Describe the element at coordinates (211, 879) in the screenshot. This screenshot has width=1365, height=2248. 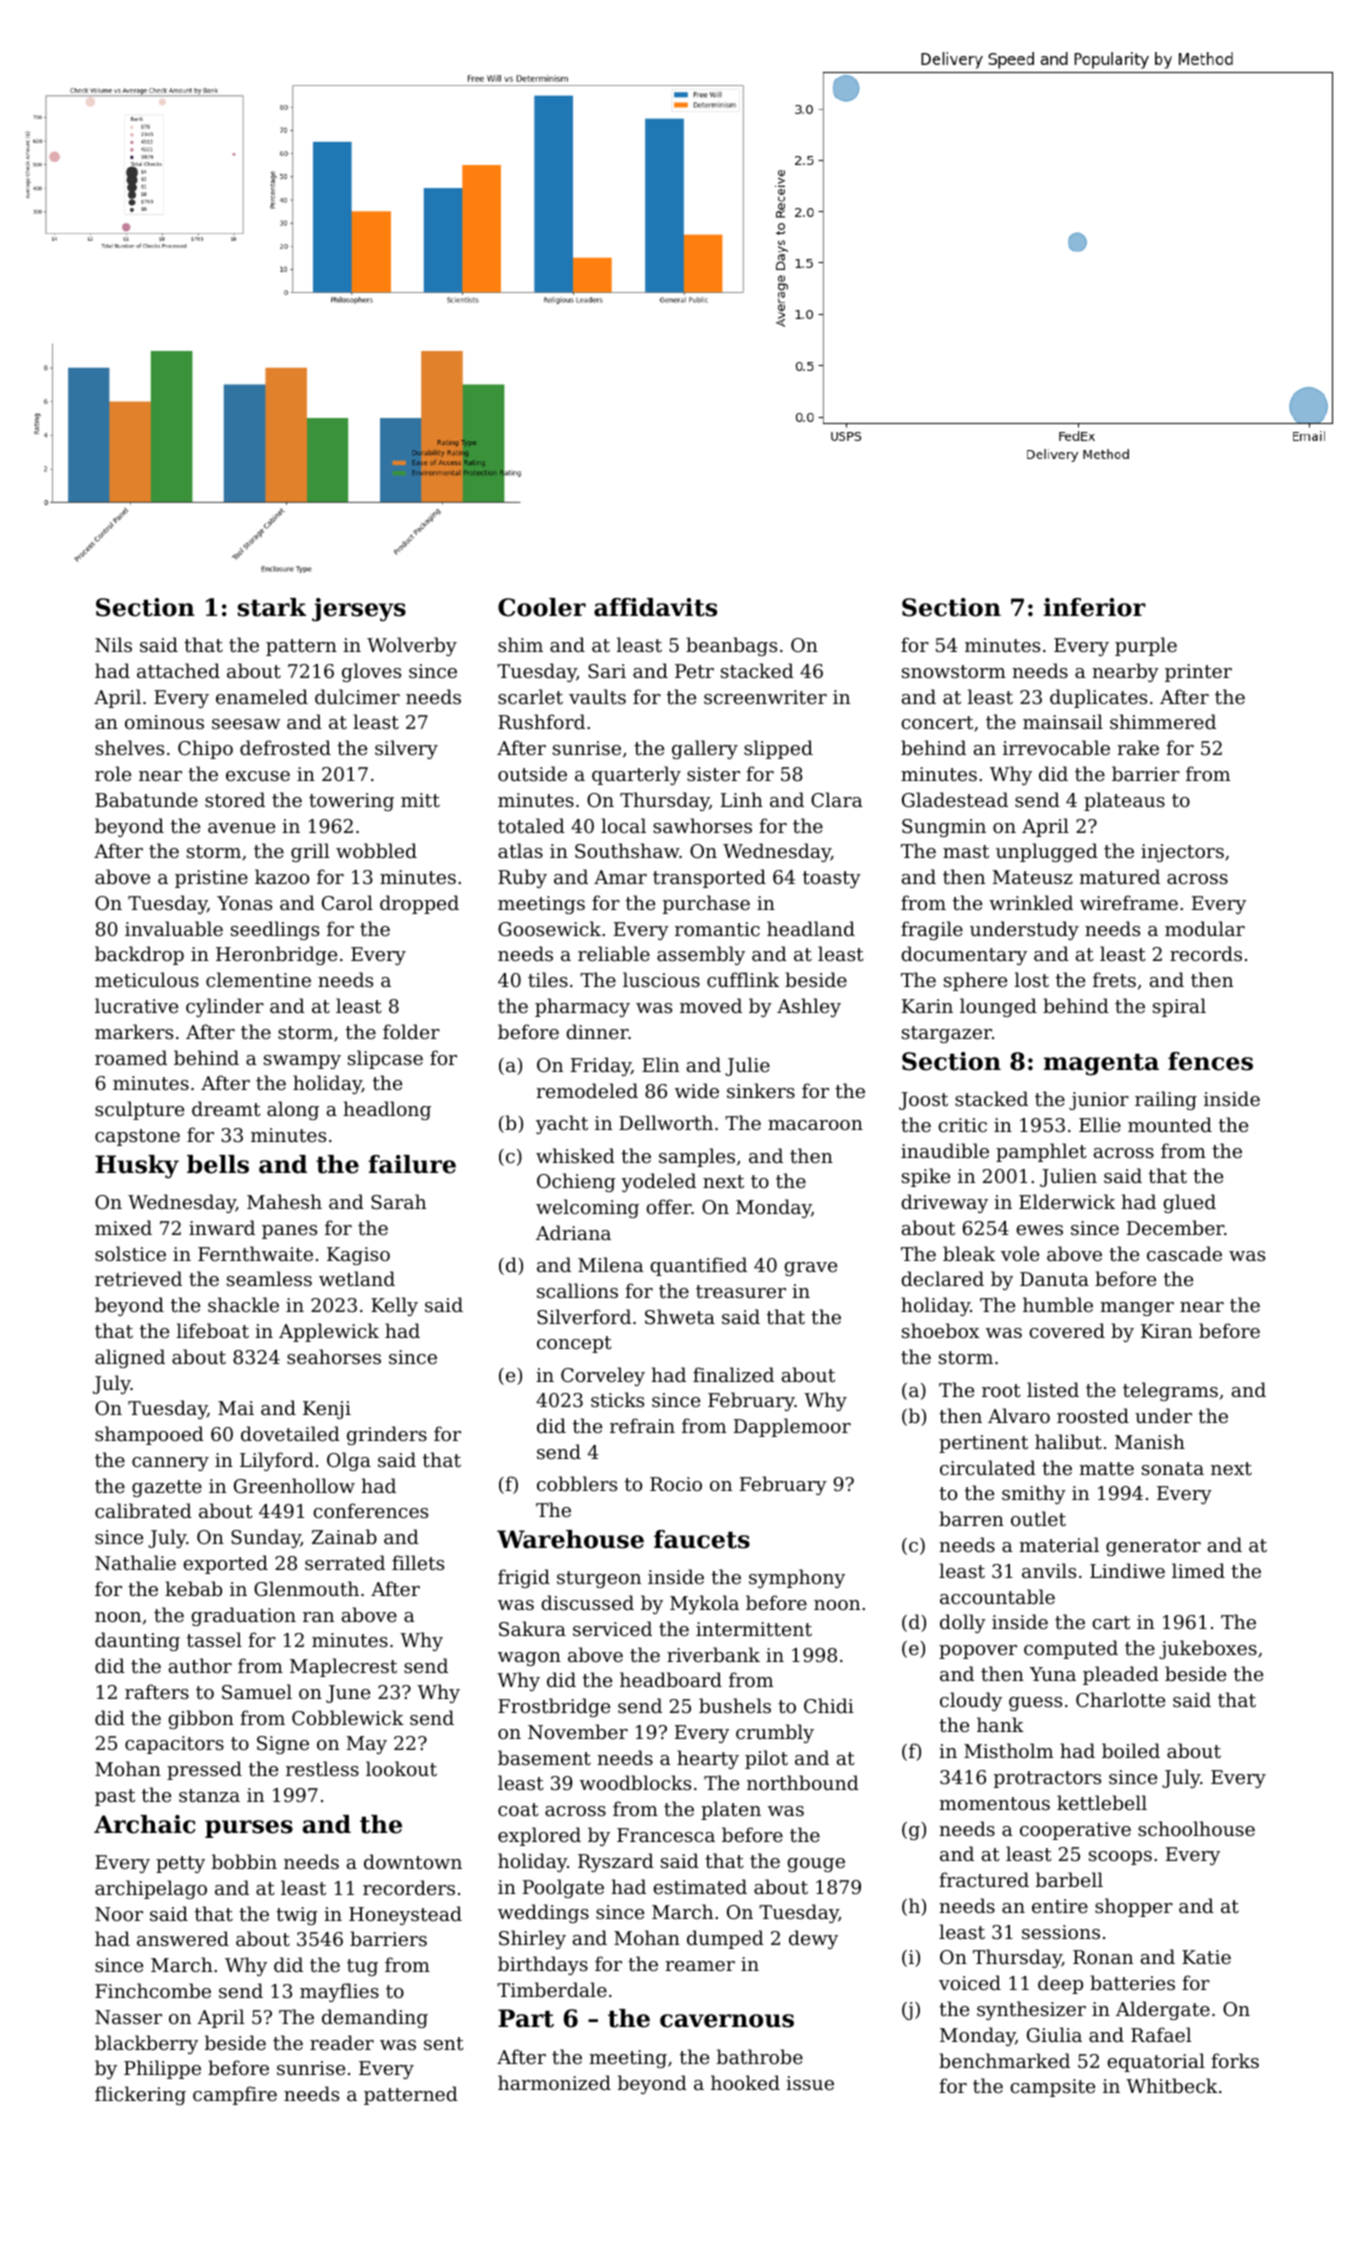
I see `pristine` at that location.
